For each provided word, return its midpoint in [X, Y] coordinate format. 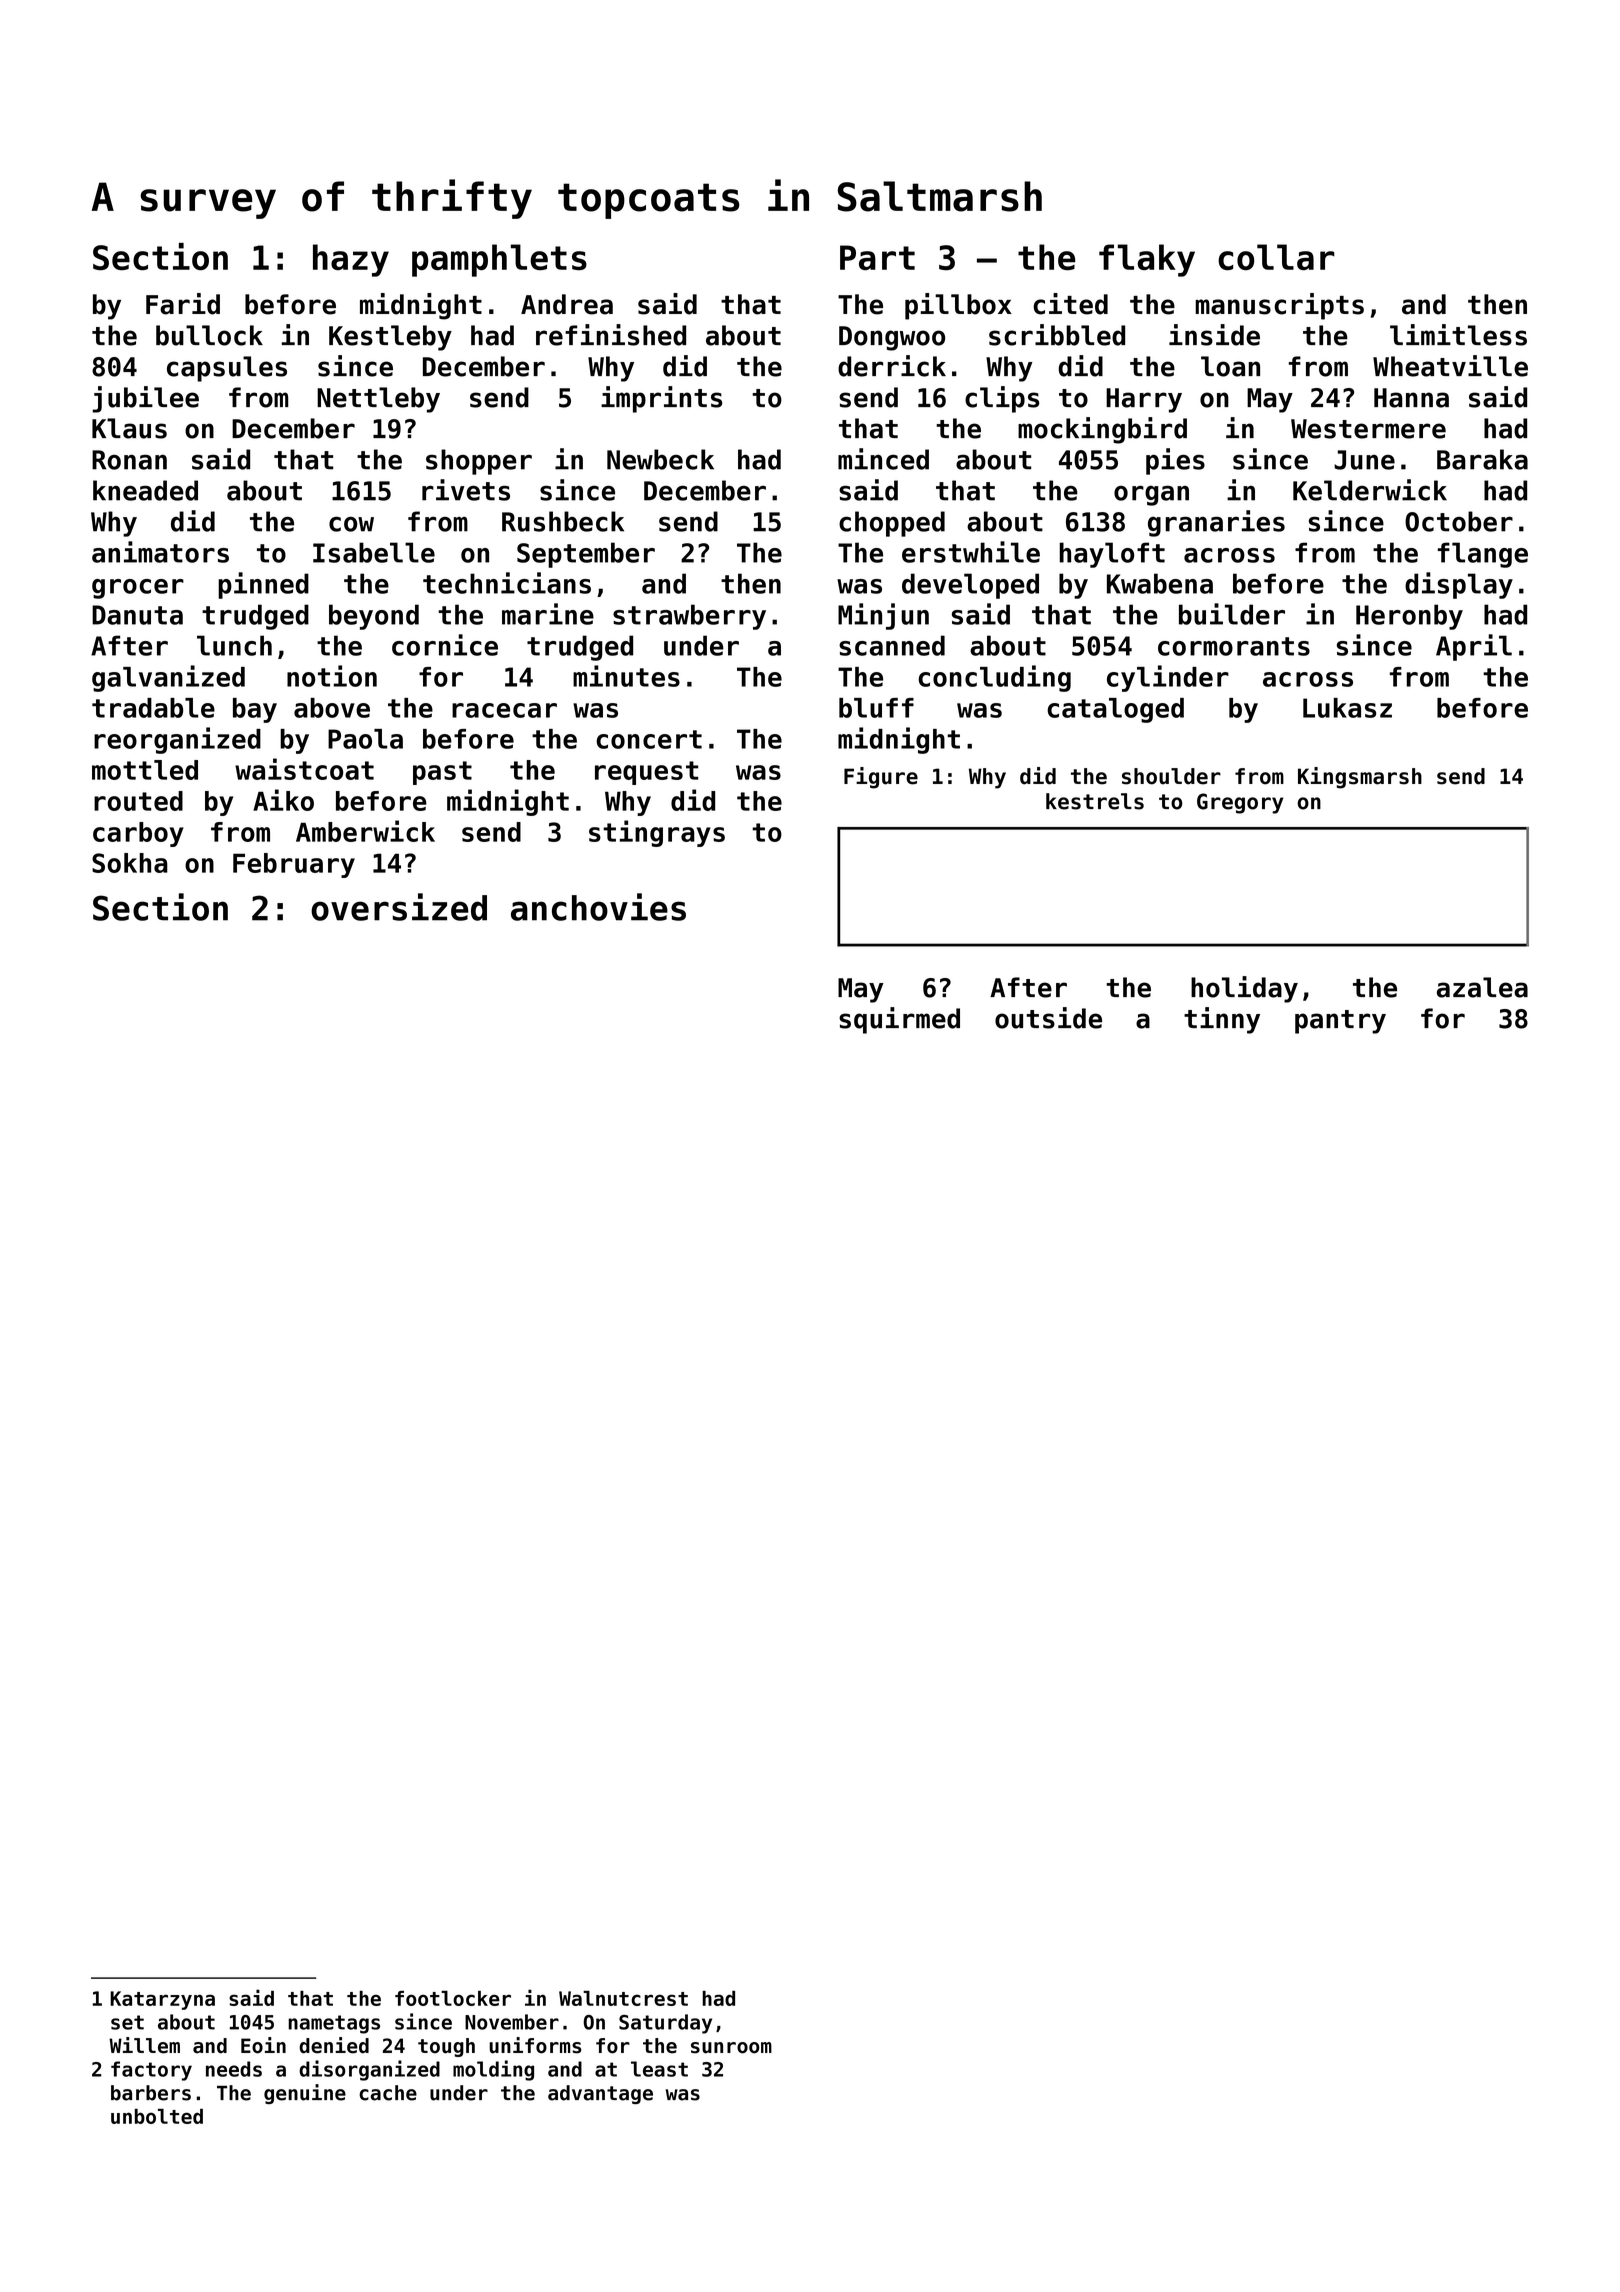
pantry [1340, 1022]
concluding [994, 678]
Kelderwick [1370, 490]
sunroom [731, 2048]
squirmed [899, 1020]
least [659, 2069]
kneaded [145, 490]
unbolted [157, 2116]
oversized [399, 907]
